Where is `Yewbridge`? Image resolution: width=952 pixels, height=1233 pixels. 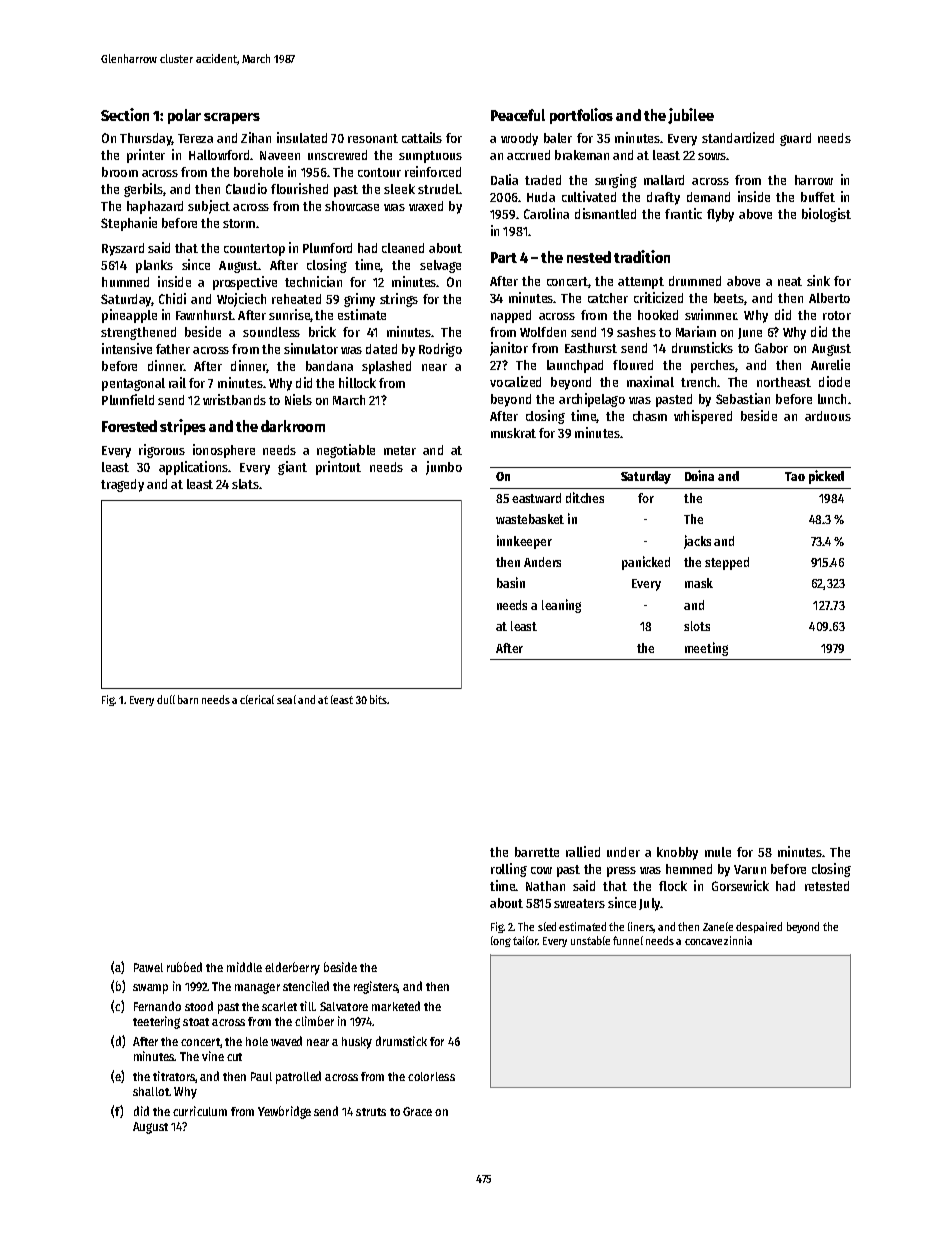
Yewbridge is located at coordinates (284, 1112).
